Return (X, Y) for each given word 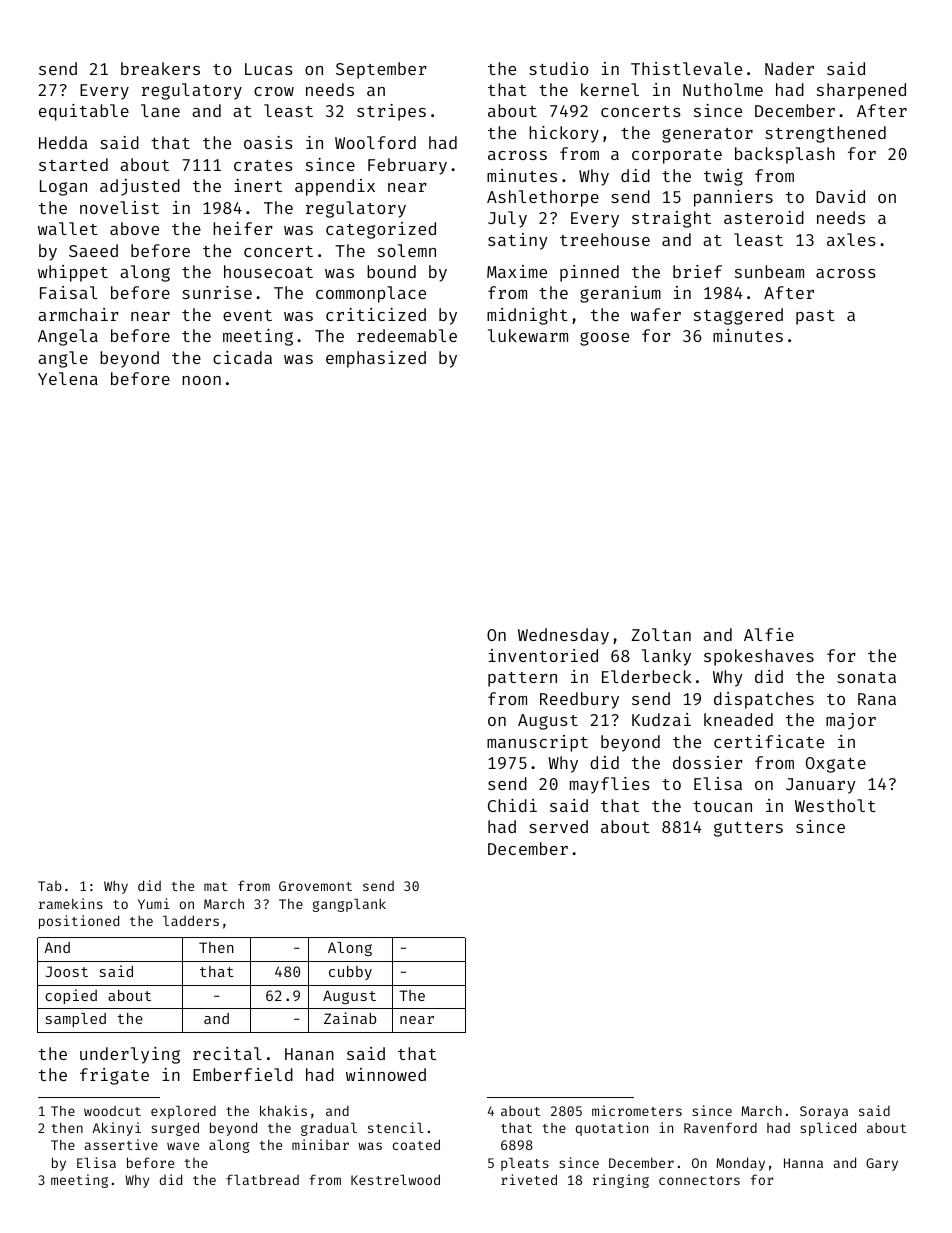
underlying (130, 1055)
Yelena (68, 378)
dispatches (764, 700)
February (407, 166)
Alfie (769, 634)
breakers (160, 68)
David (840, 196)
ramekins (71, 903)
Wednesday (563, 636)
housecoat (268, 271)
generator (707, 135)
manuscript (537, 743)
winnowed (386, 1074)
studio (558, 68)
